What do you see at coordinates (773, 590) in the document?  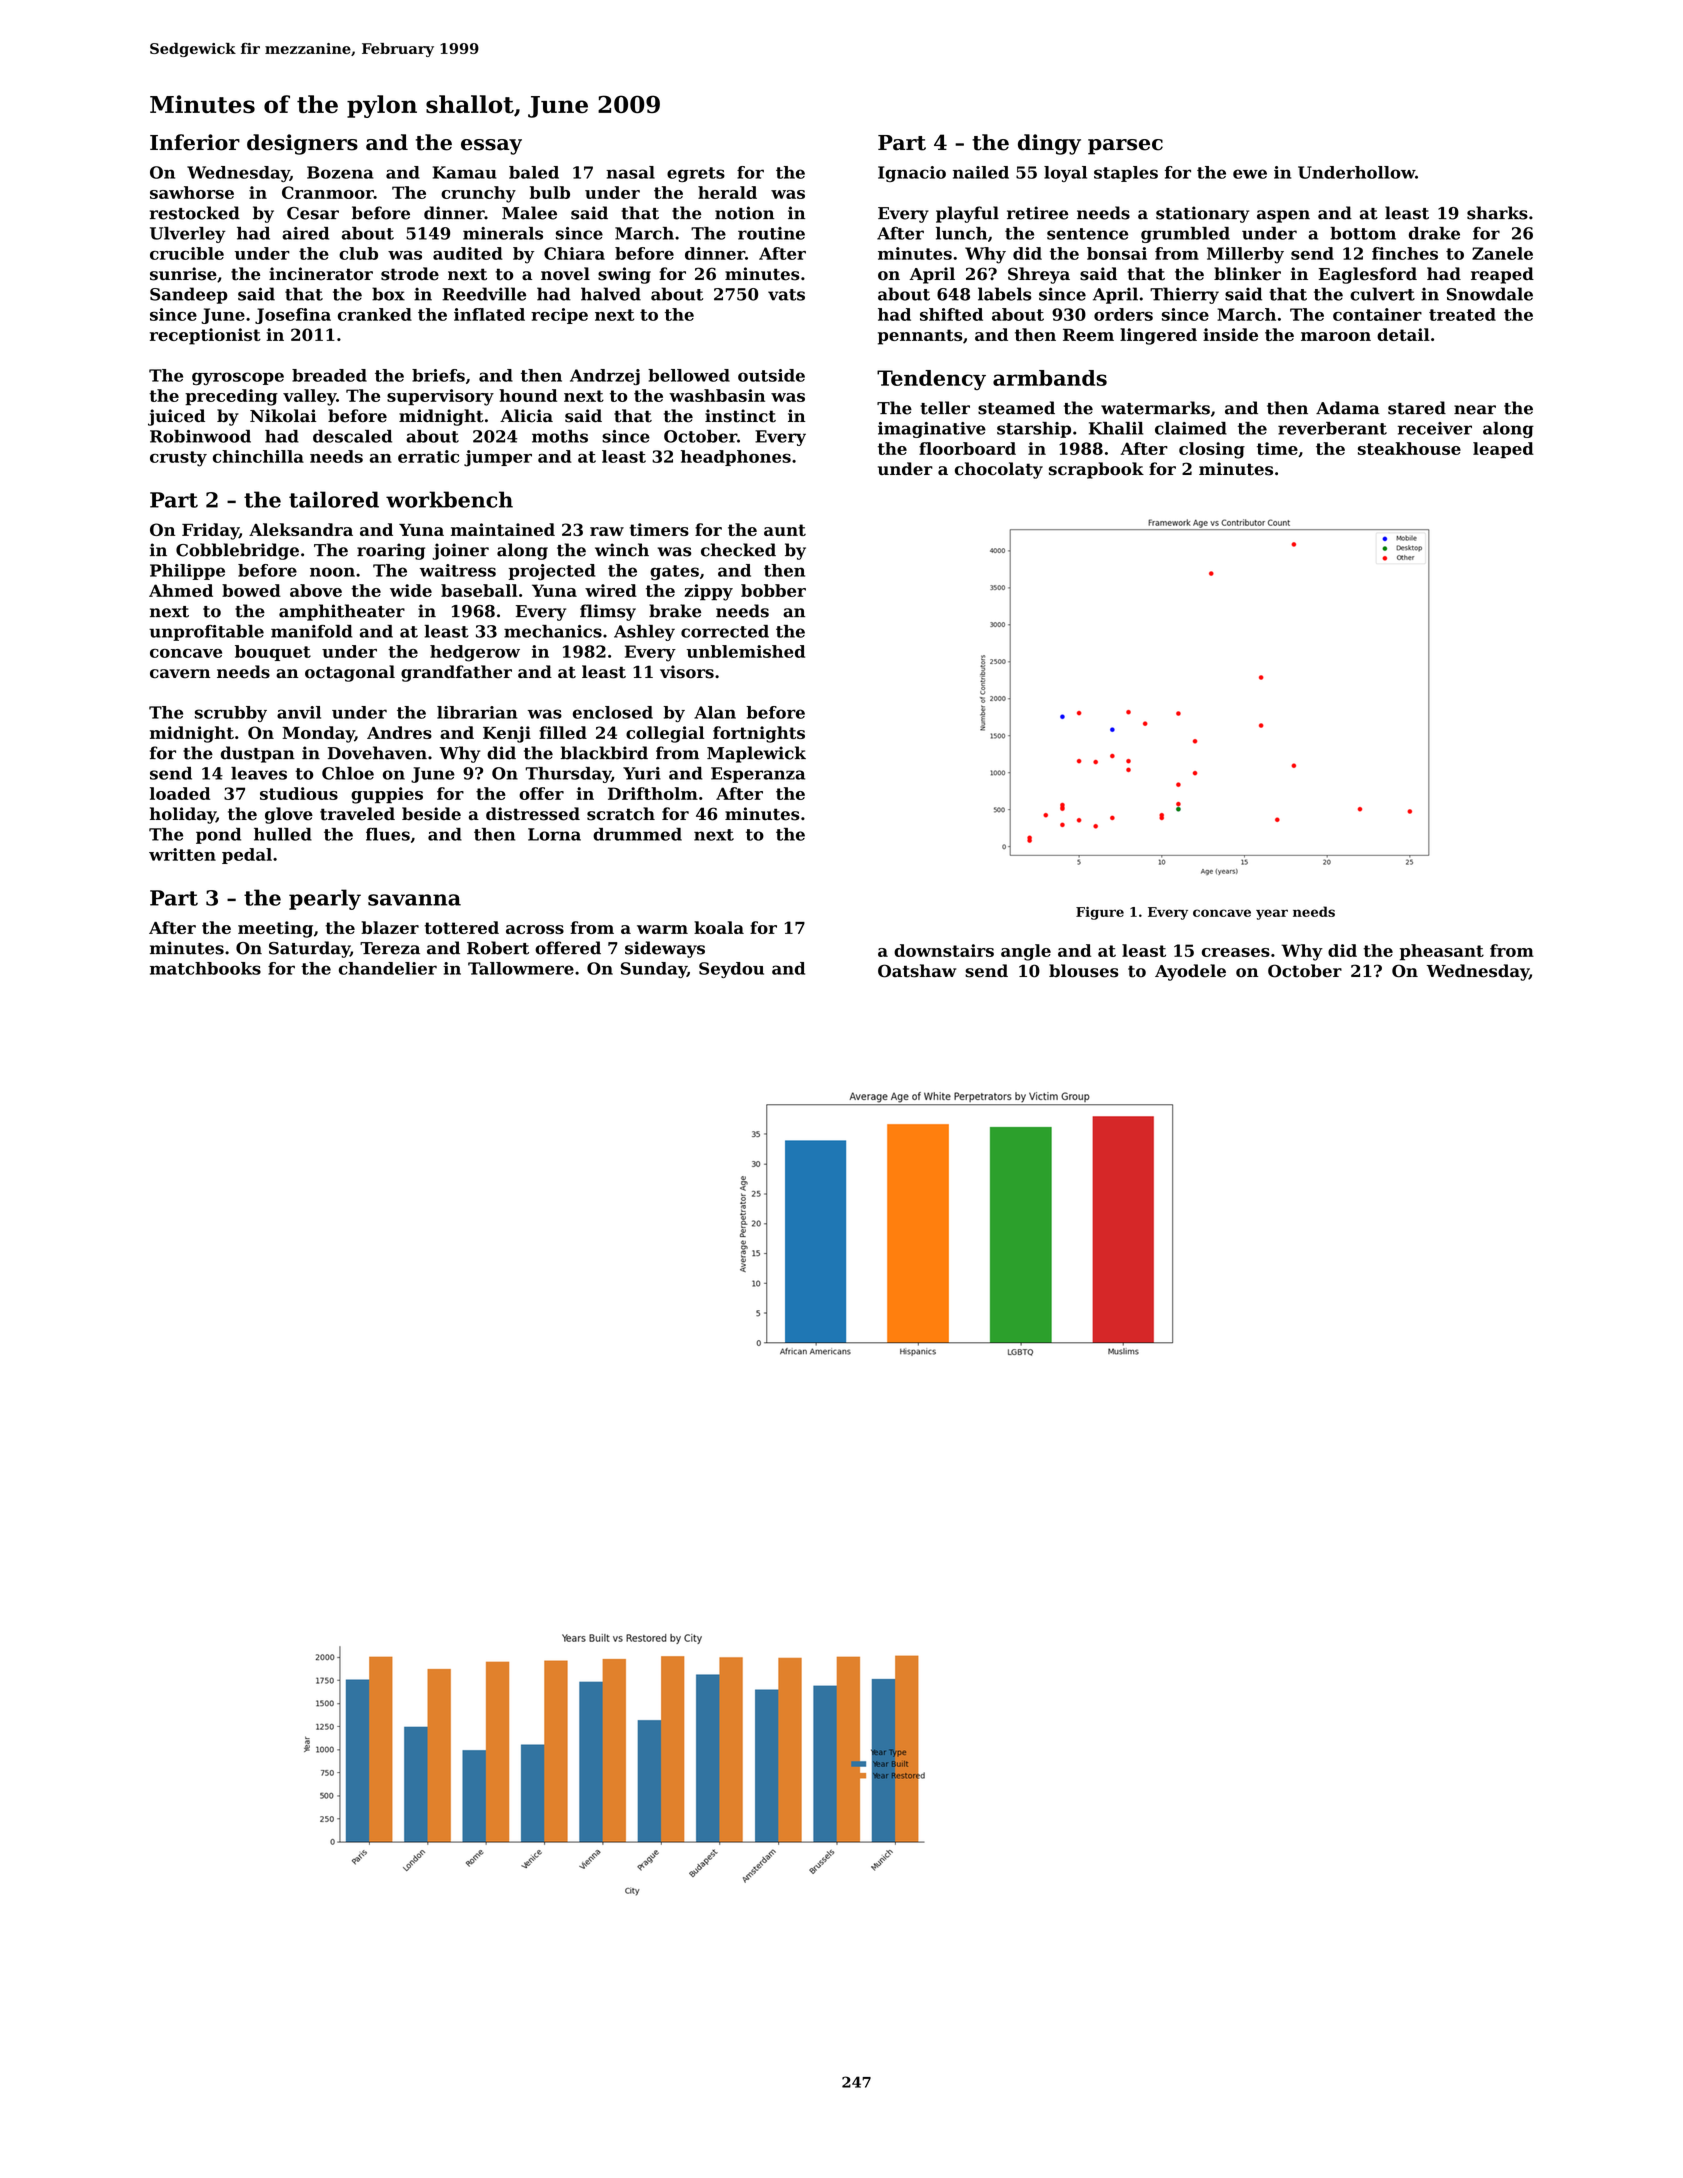 I see `bobber` at bounding box center [773, 590].
